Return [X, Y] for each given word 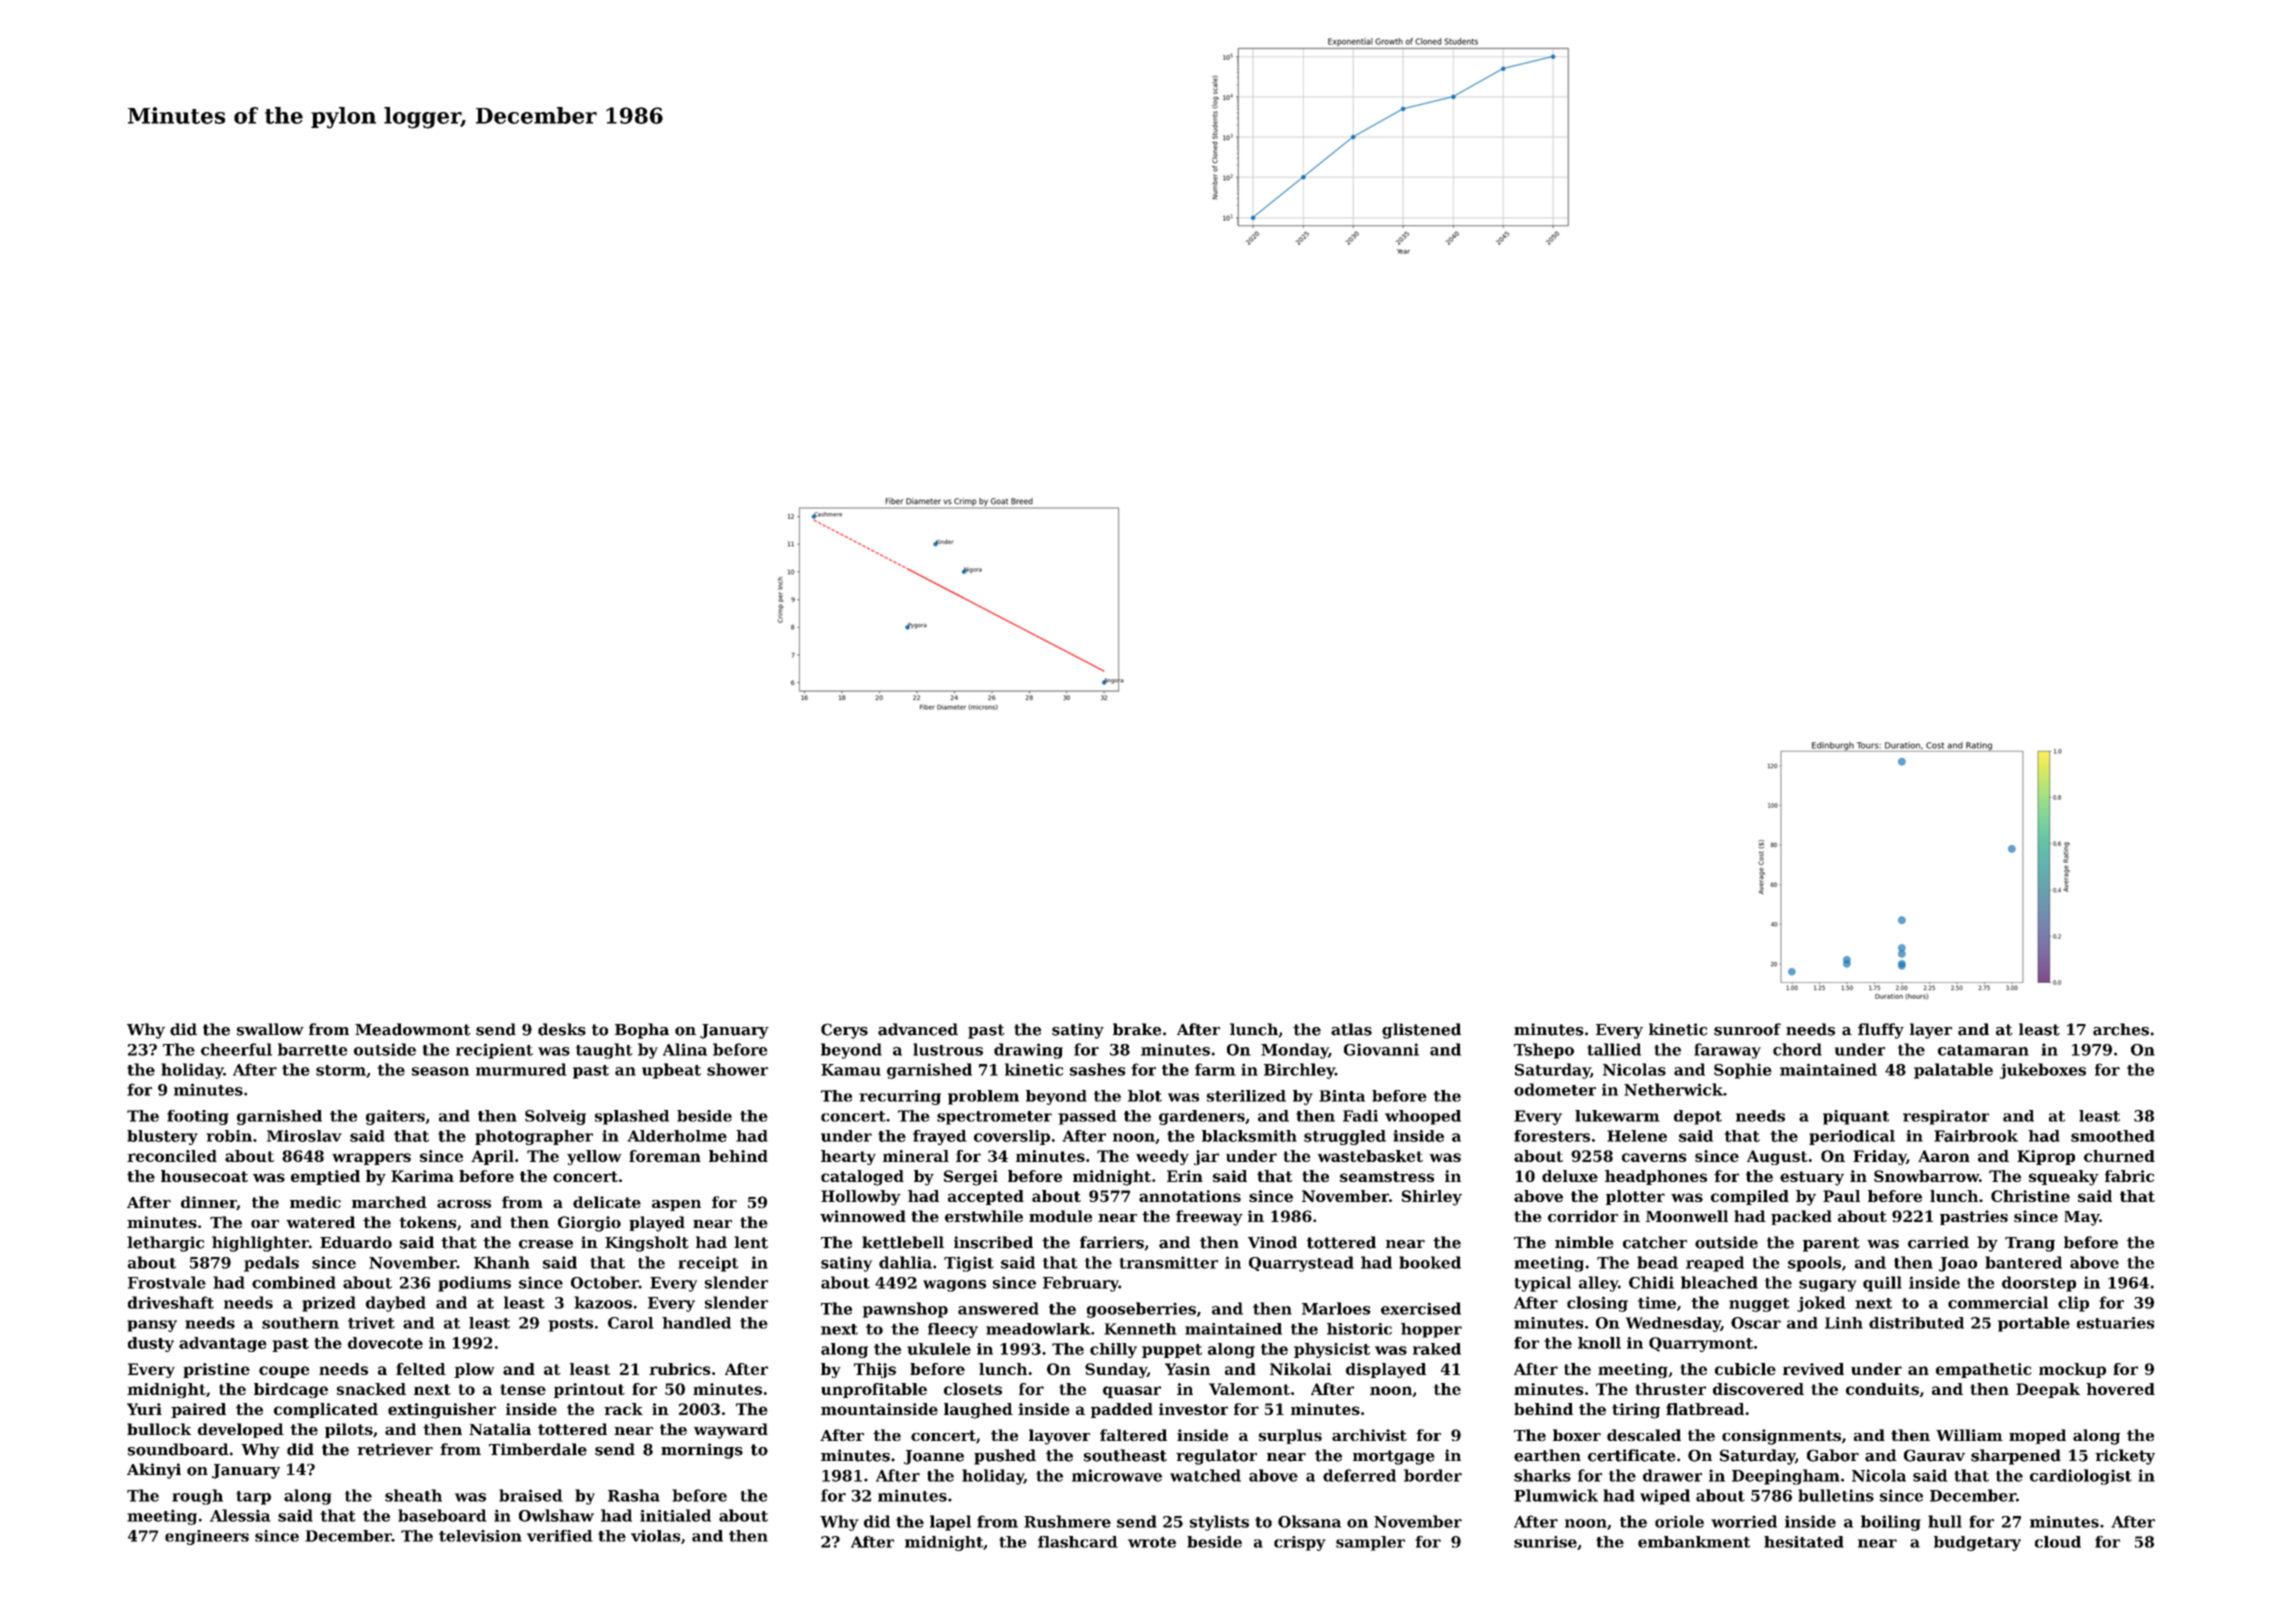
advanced [918, 1029]
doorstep [2039, 1284]
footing [198, 1117]
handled [696, 1323]
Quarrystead [1301, 1264]
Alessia [240, 1515]
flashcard [1078, 1542]
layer [1931, 1031]
